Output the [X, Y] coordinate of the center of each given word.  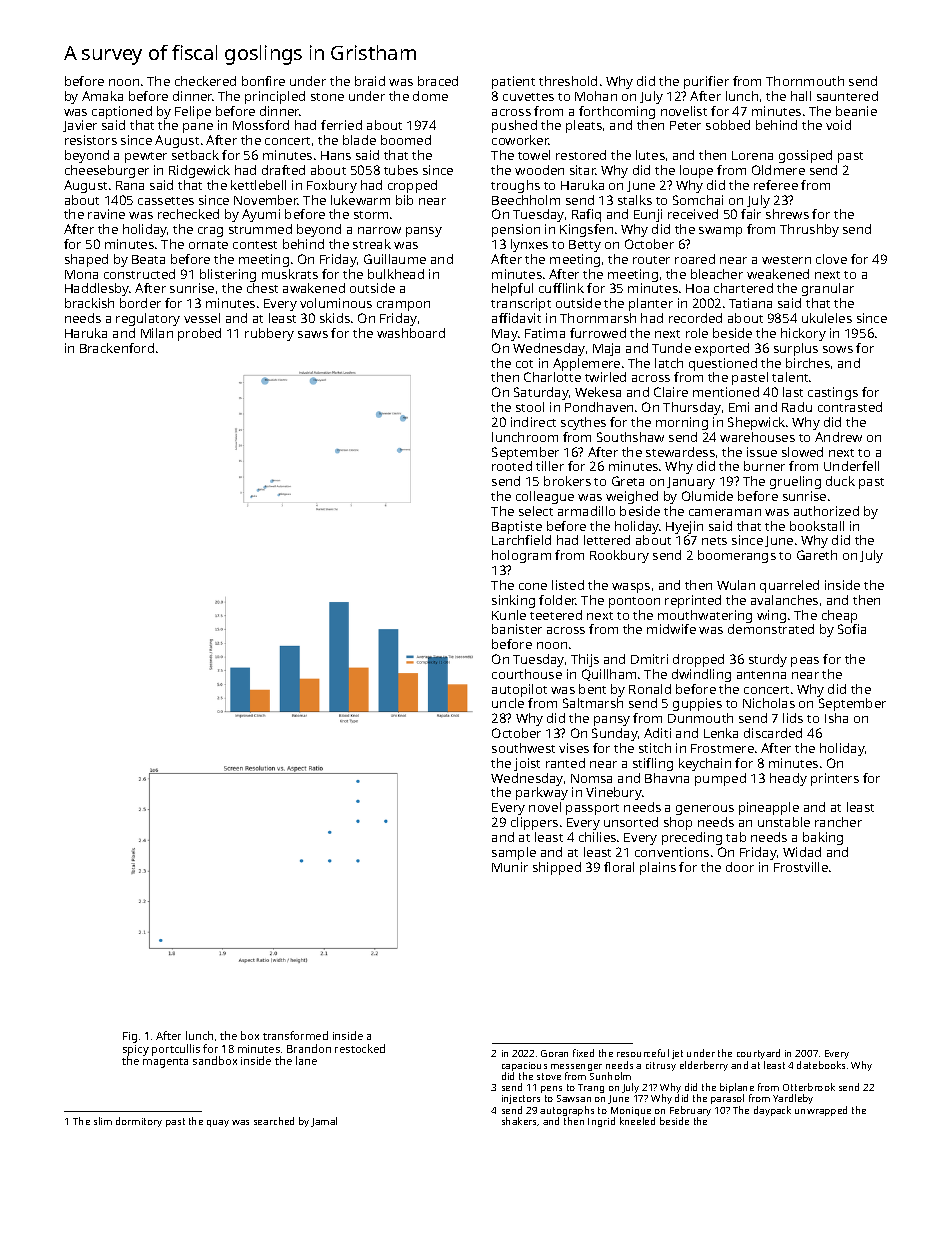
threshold [568, 81]
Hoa [697, 288]
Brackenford [117, 348]
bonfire [263, 81]
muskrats [290, 274]
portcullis [176, 1050]
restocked [360, 1048]
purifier [706, 82]
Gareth [817, 555]
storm [371, 215]
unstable [784, 822]
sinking [513, 601]
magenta [165, 1063]
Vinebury [614, 793]
